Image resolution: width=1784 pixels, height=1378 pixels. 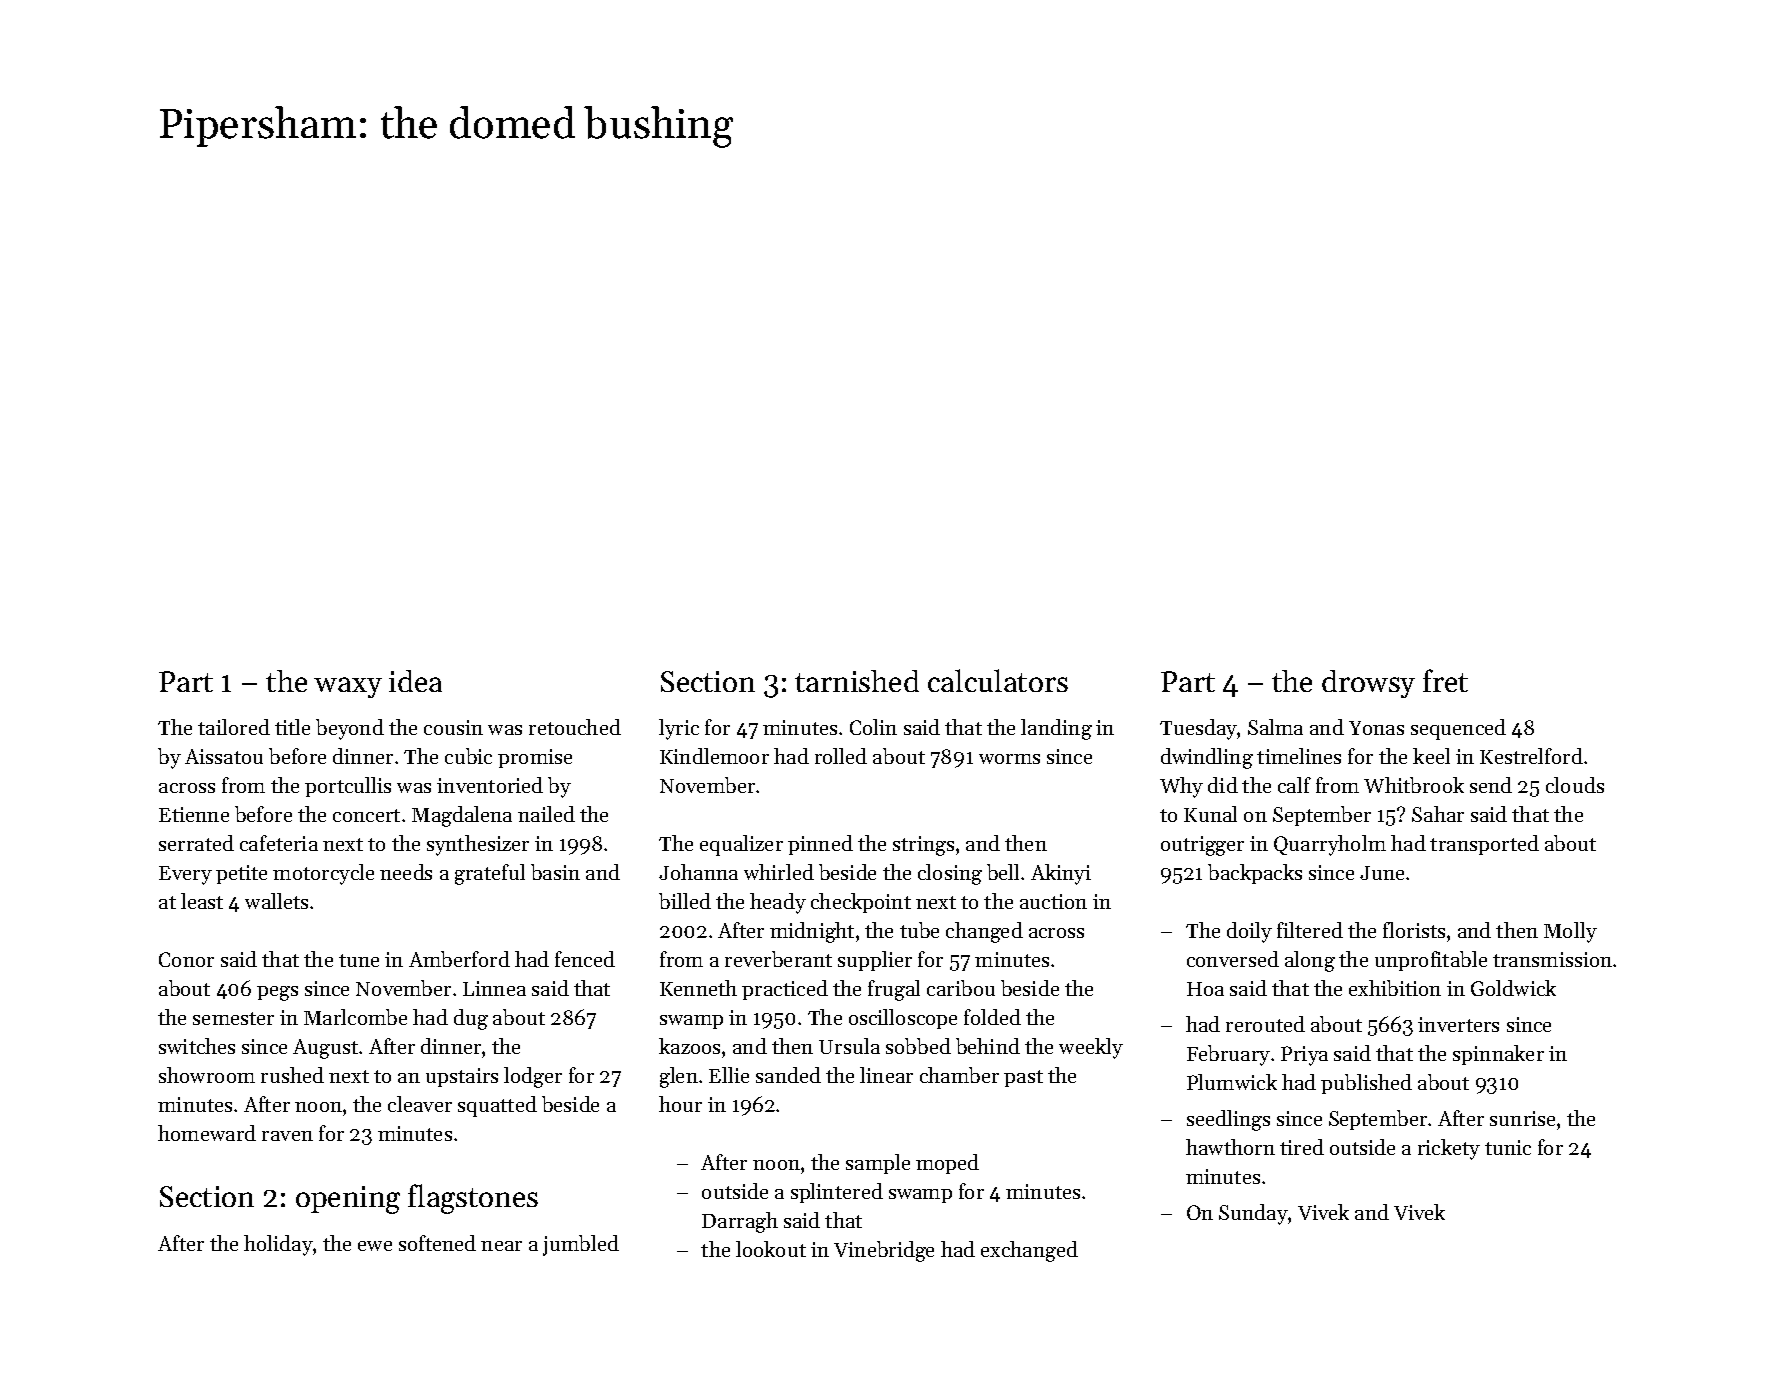 What do you see at coordinates (415, 681) in the screenshot?
I see `idea` at bounding box center [415, 681].
